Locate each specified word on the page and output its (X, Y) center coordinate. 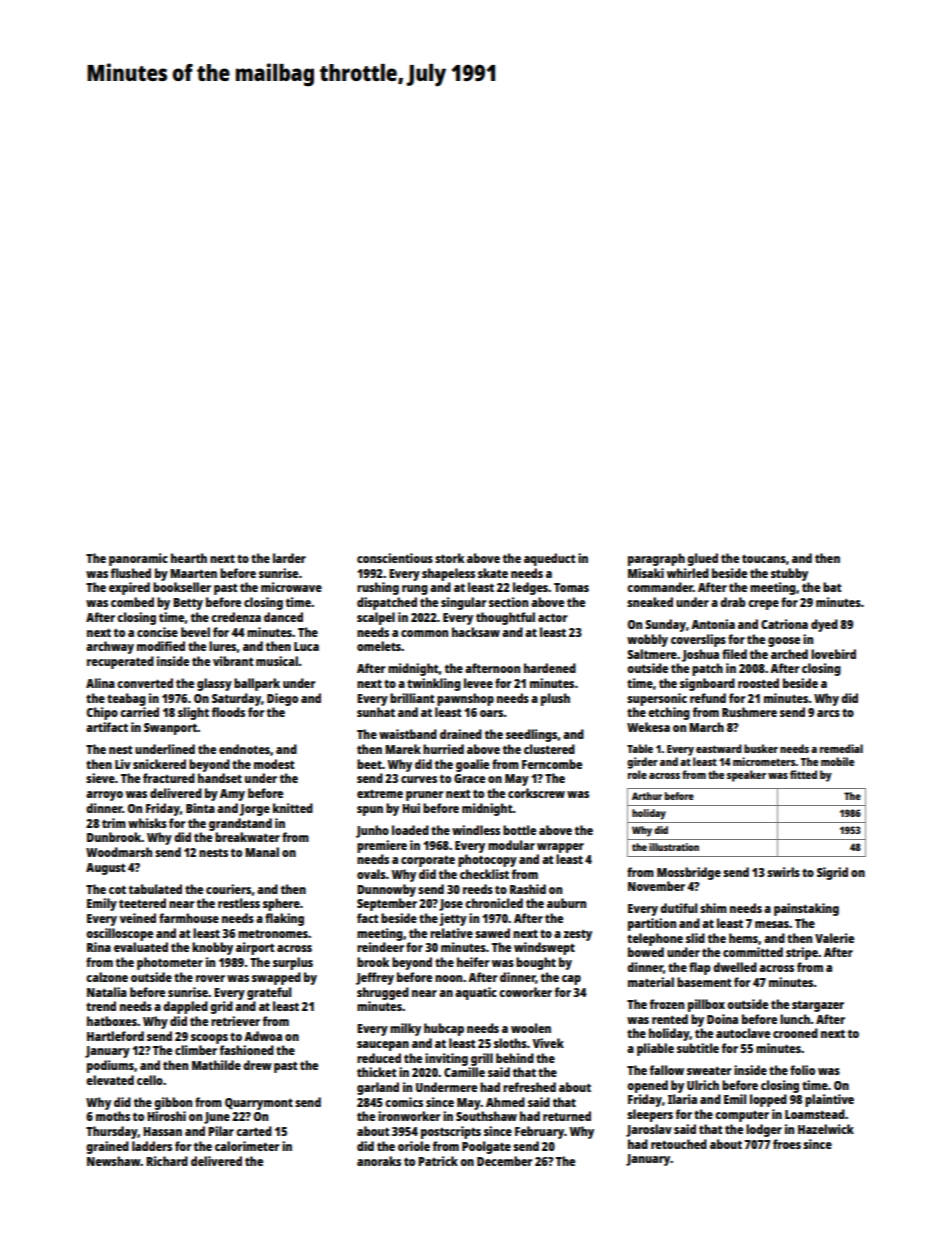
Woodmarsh (119, 852)
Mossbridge (689, 873)
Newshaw (114, 1161)
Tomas (571, 587)
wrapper (560, 848)
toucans (764, 558)
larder (289, 558)
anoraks (379, 1161)
